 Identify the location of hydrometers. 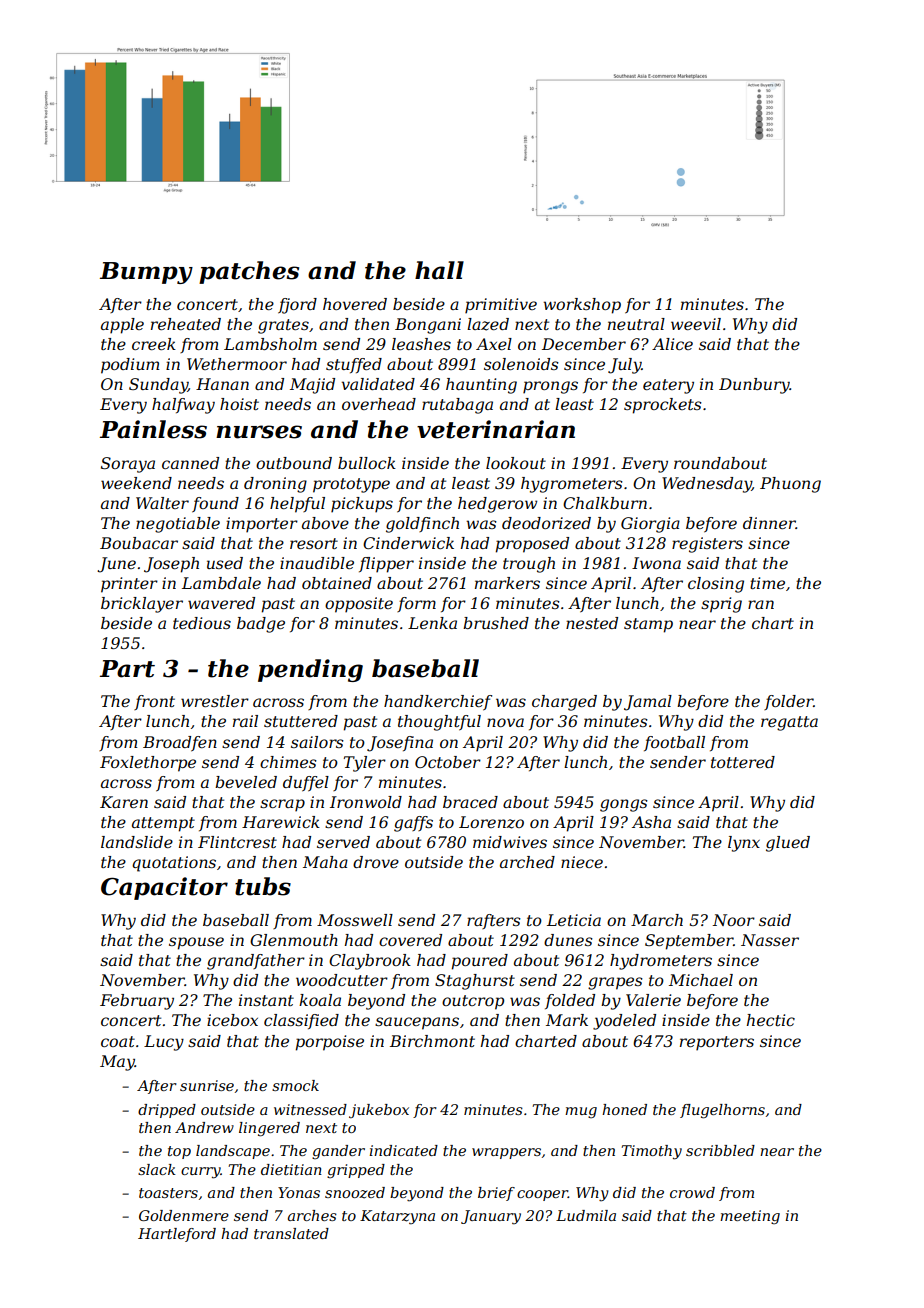
(661, 962).
